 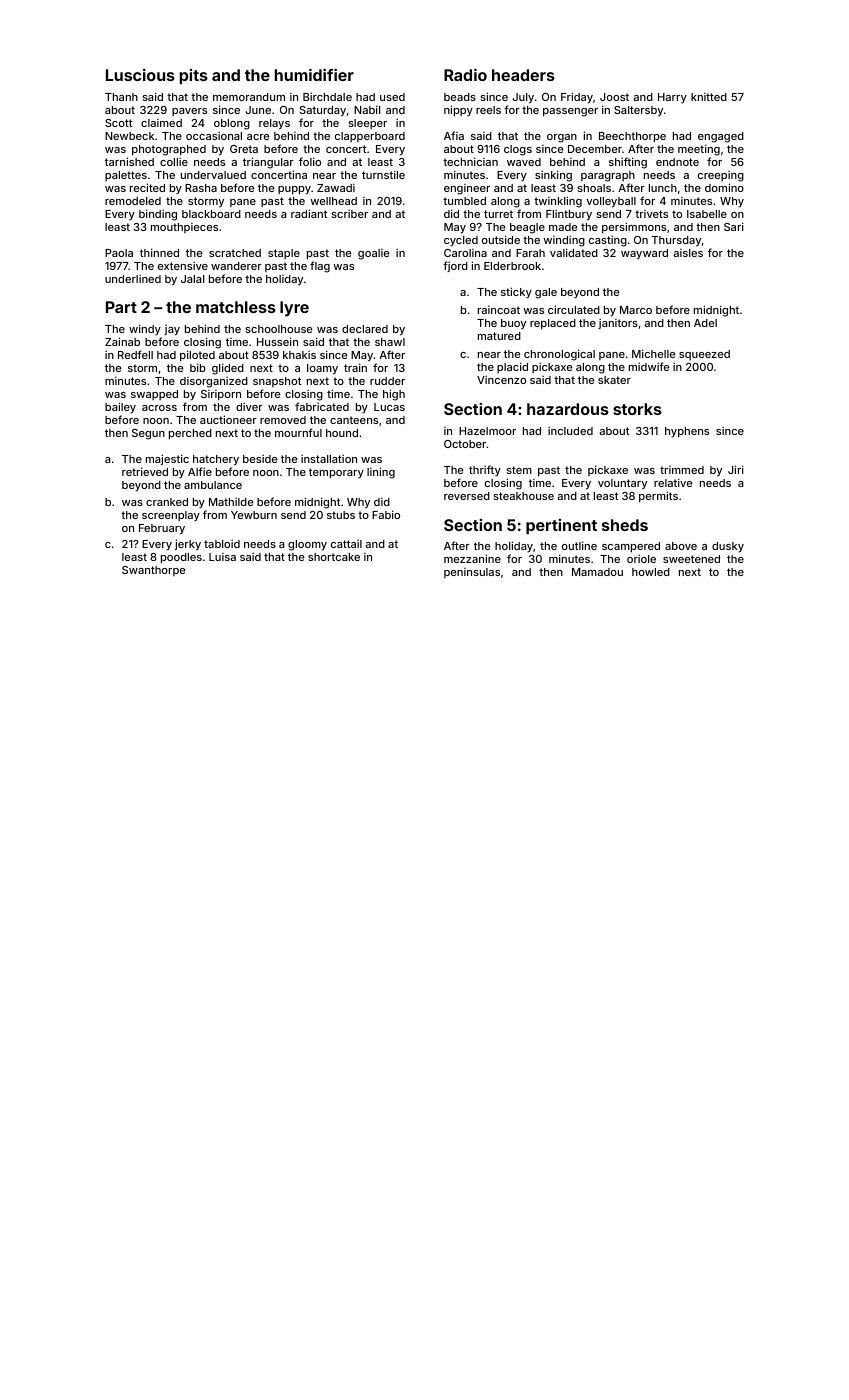 I want to click on July, so click(x=523, y=98).
